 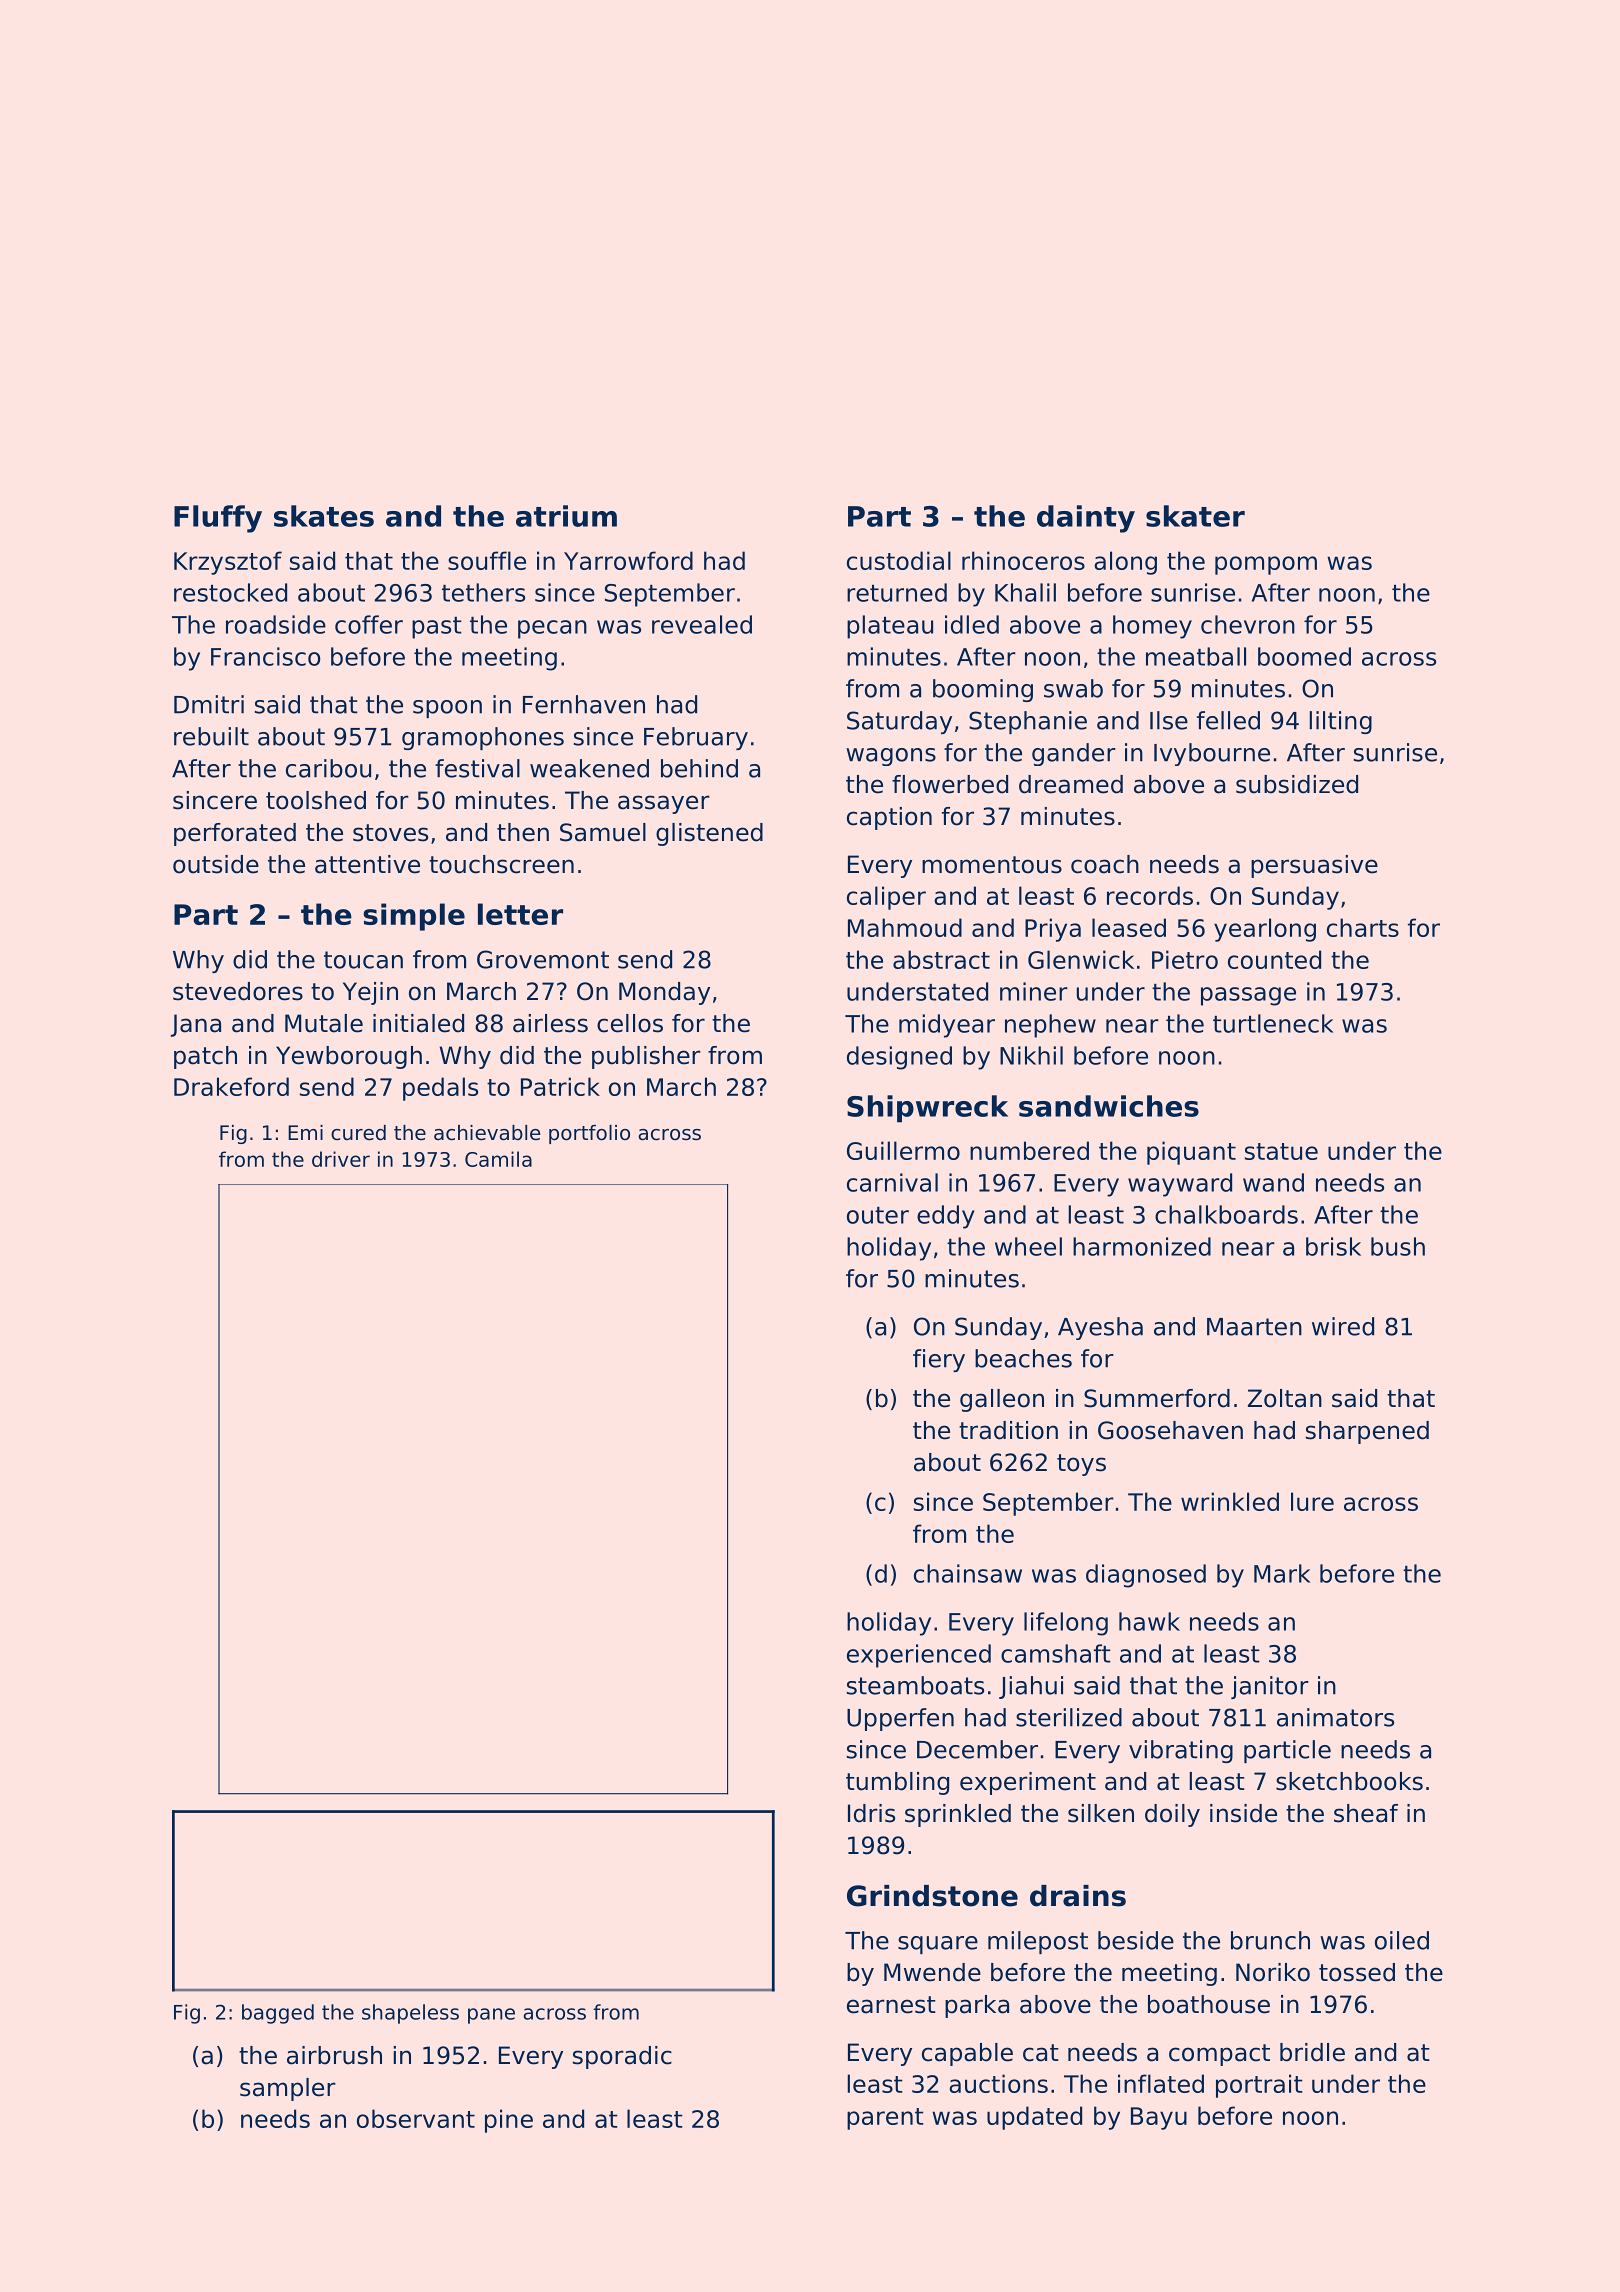 What do you see at coordinates (477, 768) in the screenshot?
I see `festival` at bounding box center [477, 768].
